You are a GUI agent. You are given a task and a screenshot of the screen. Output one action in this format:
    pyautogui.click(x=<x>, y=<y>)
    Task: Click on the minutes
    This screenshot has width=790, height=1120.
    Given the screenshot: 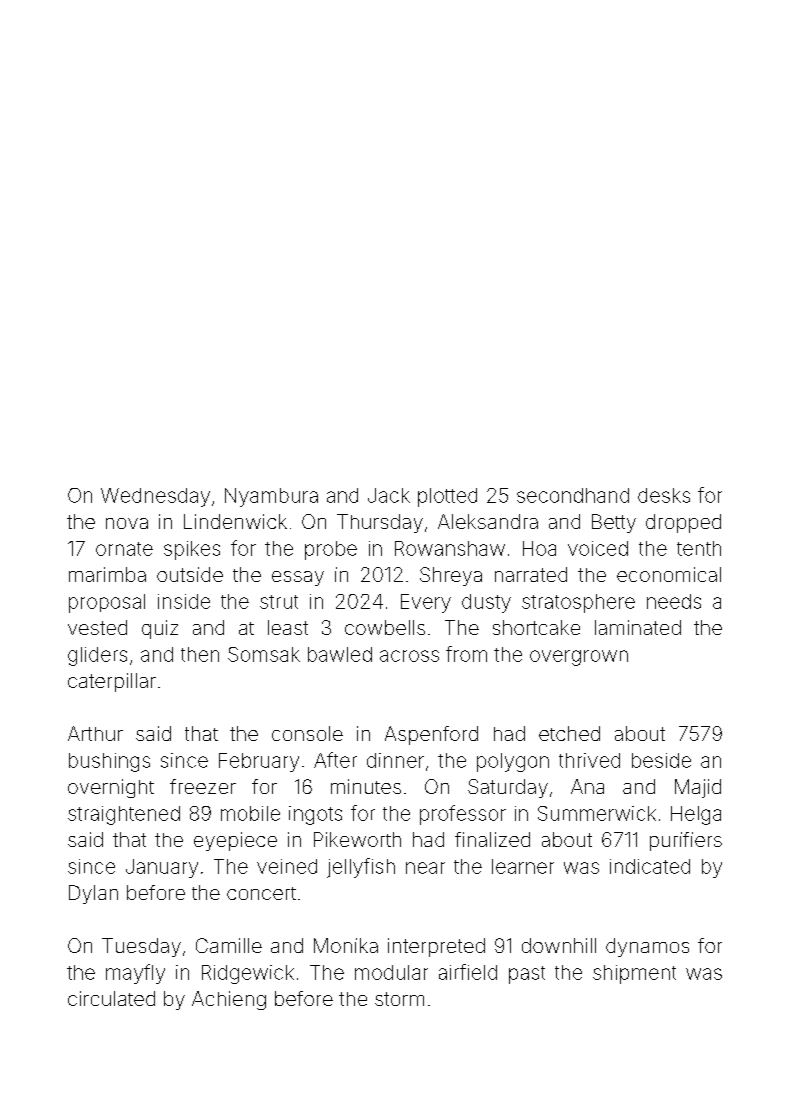 What is the action you would take?
    pyautogui.click(x=366, y=786)
